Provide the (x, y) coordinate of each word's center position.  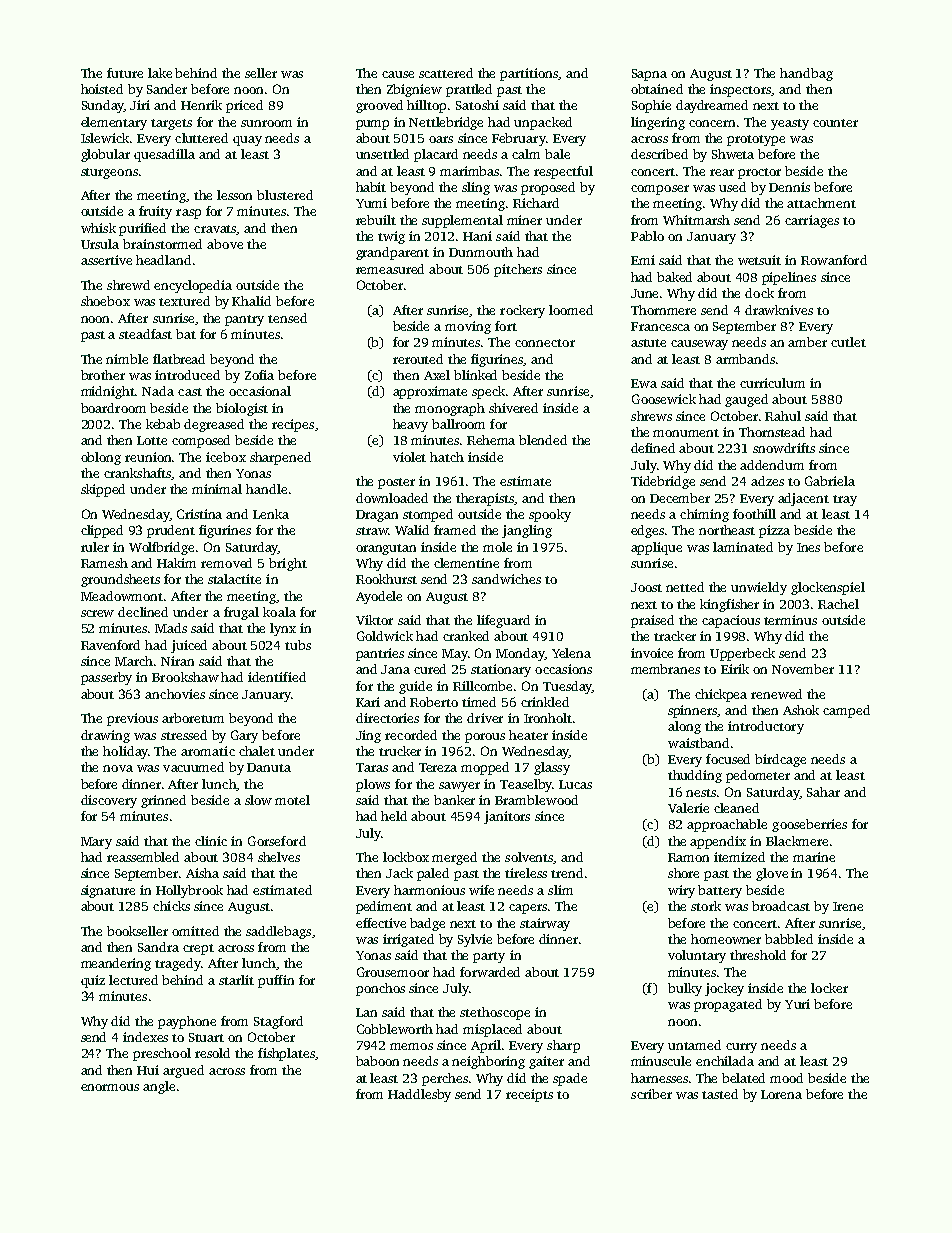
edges (647, 531)
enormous (110, 1087)
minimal (217, 489)
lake (160, 73)
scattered (446, 73)
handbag (806, 74)
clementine (466, 563)
